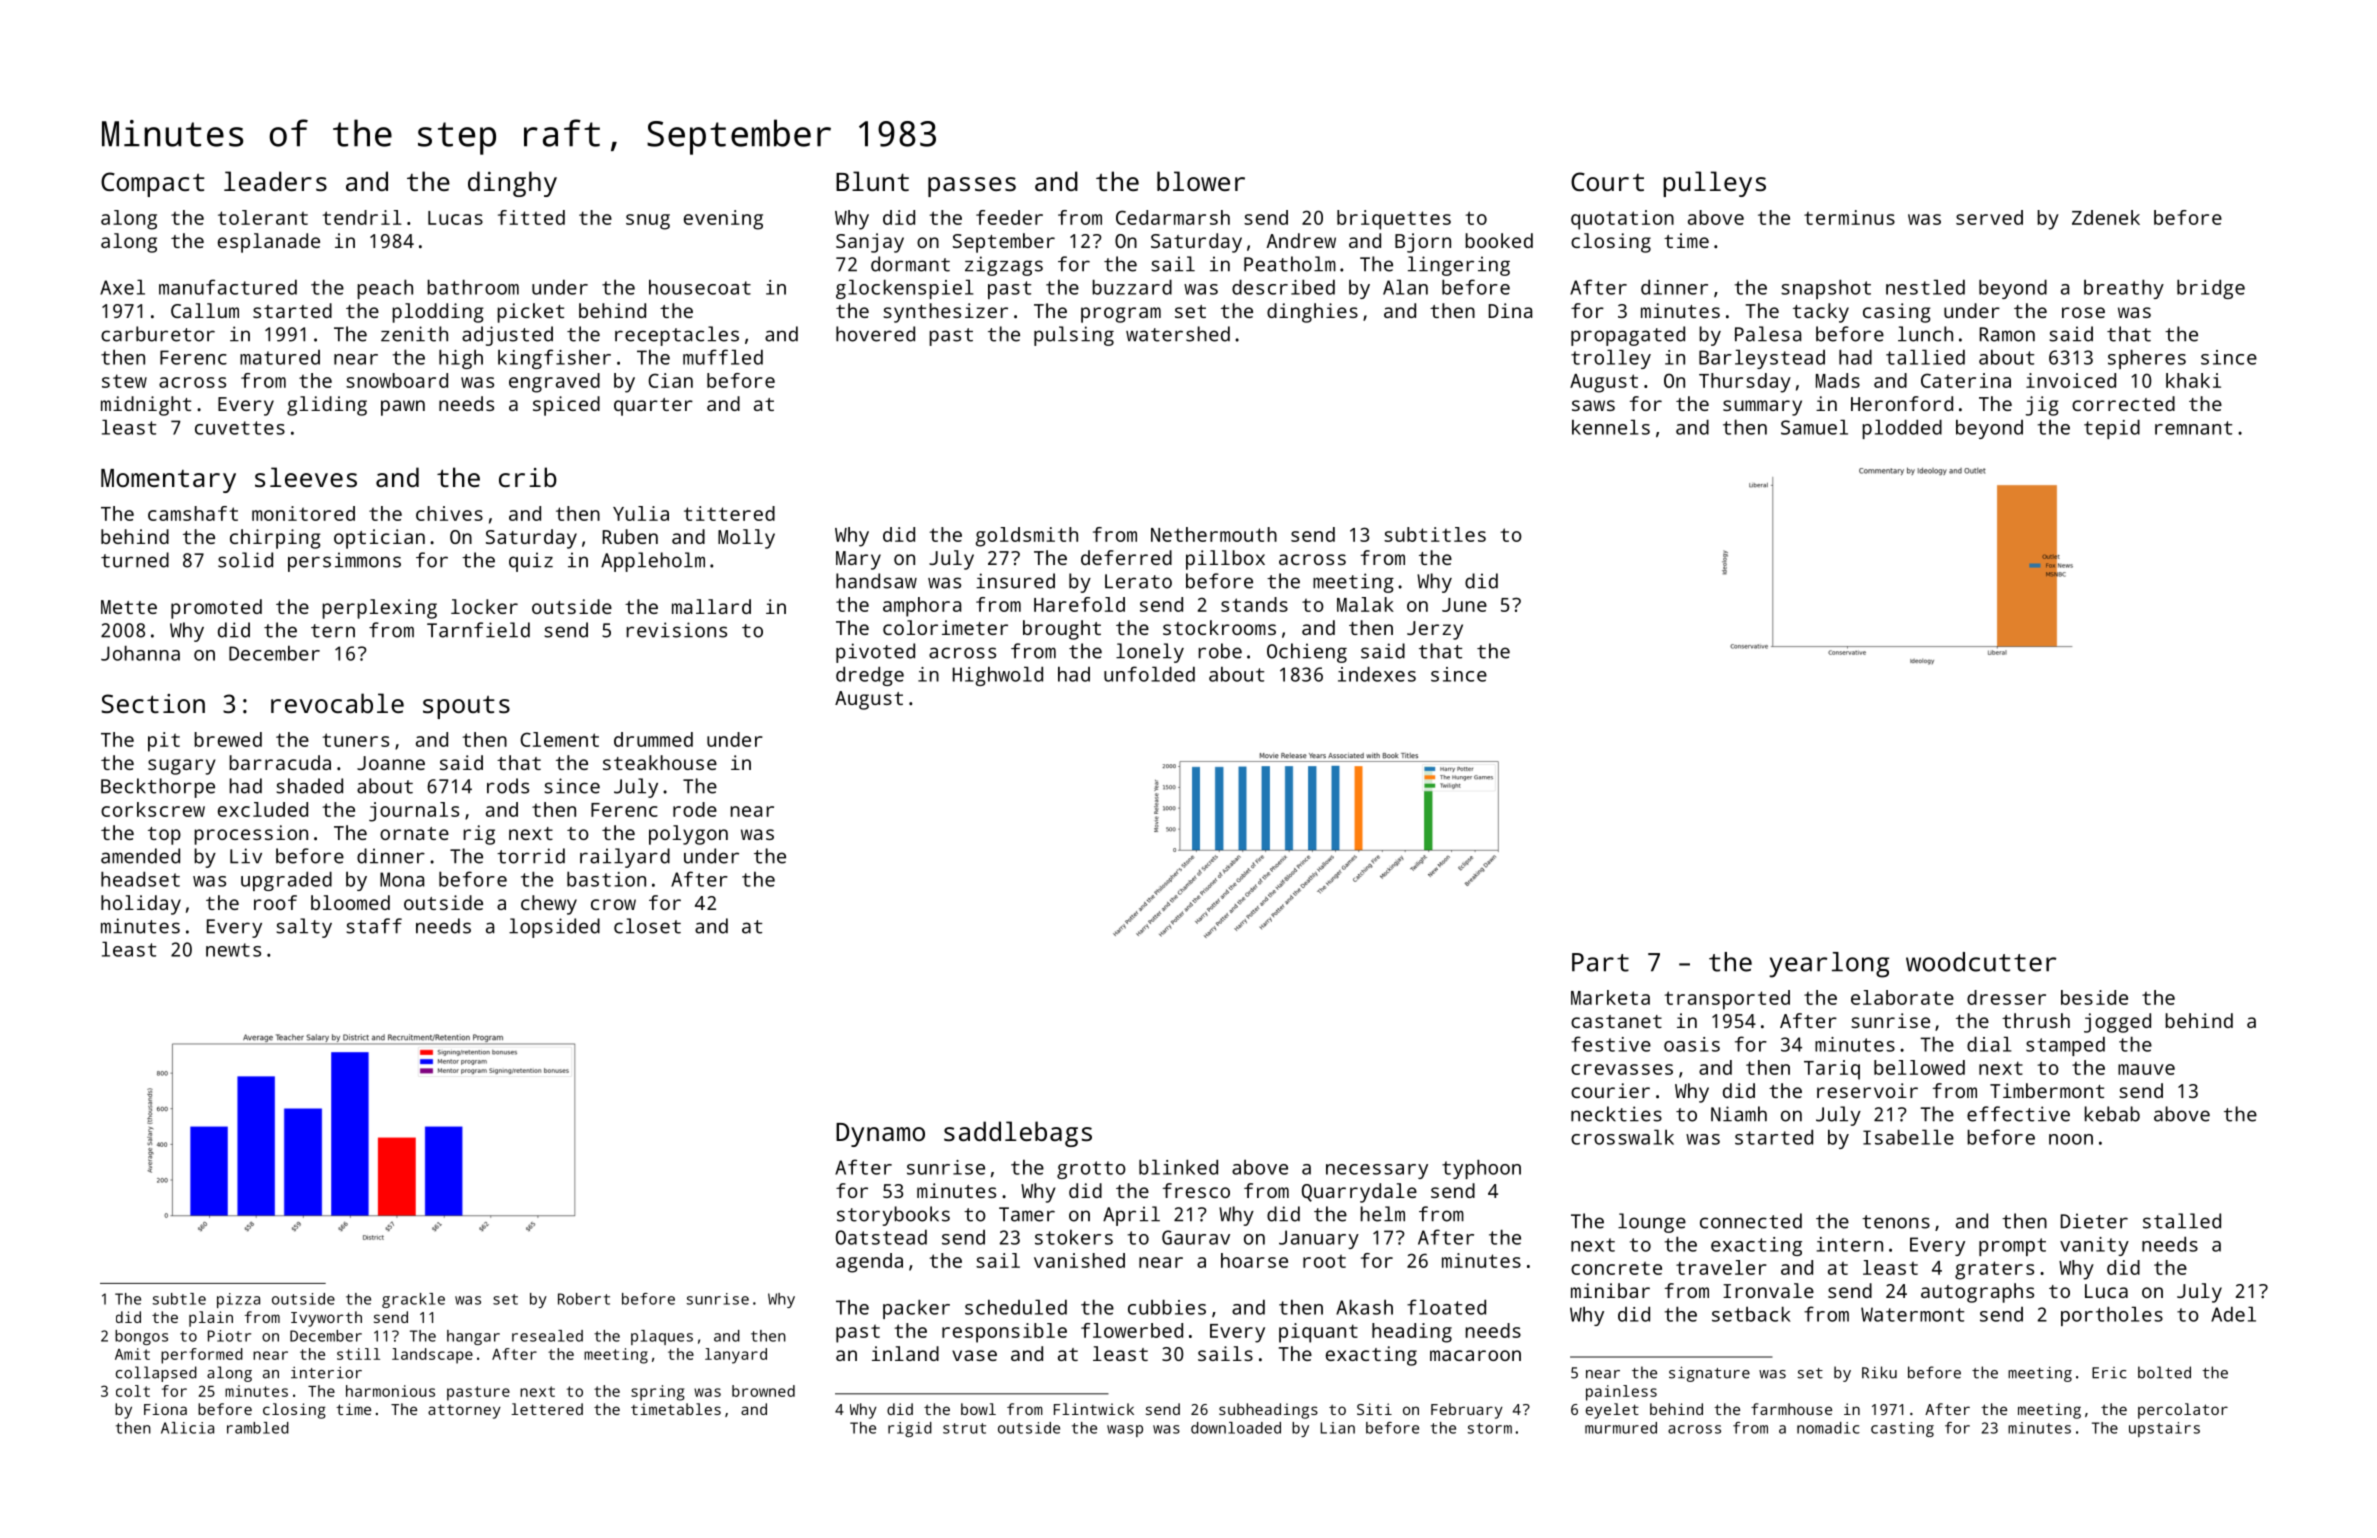 The height and width of the screenshot is (1538, 2377). Describe the element at coordinates (1236, 1428) in the screenshot. I see `downloaded` at that location.
